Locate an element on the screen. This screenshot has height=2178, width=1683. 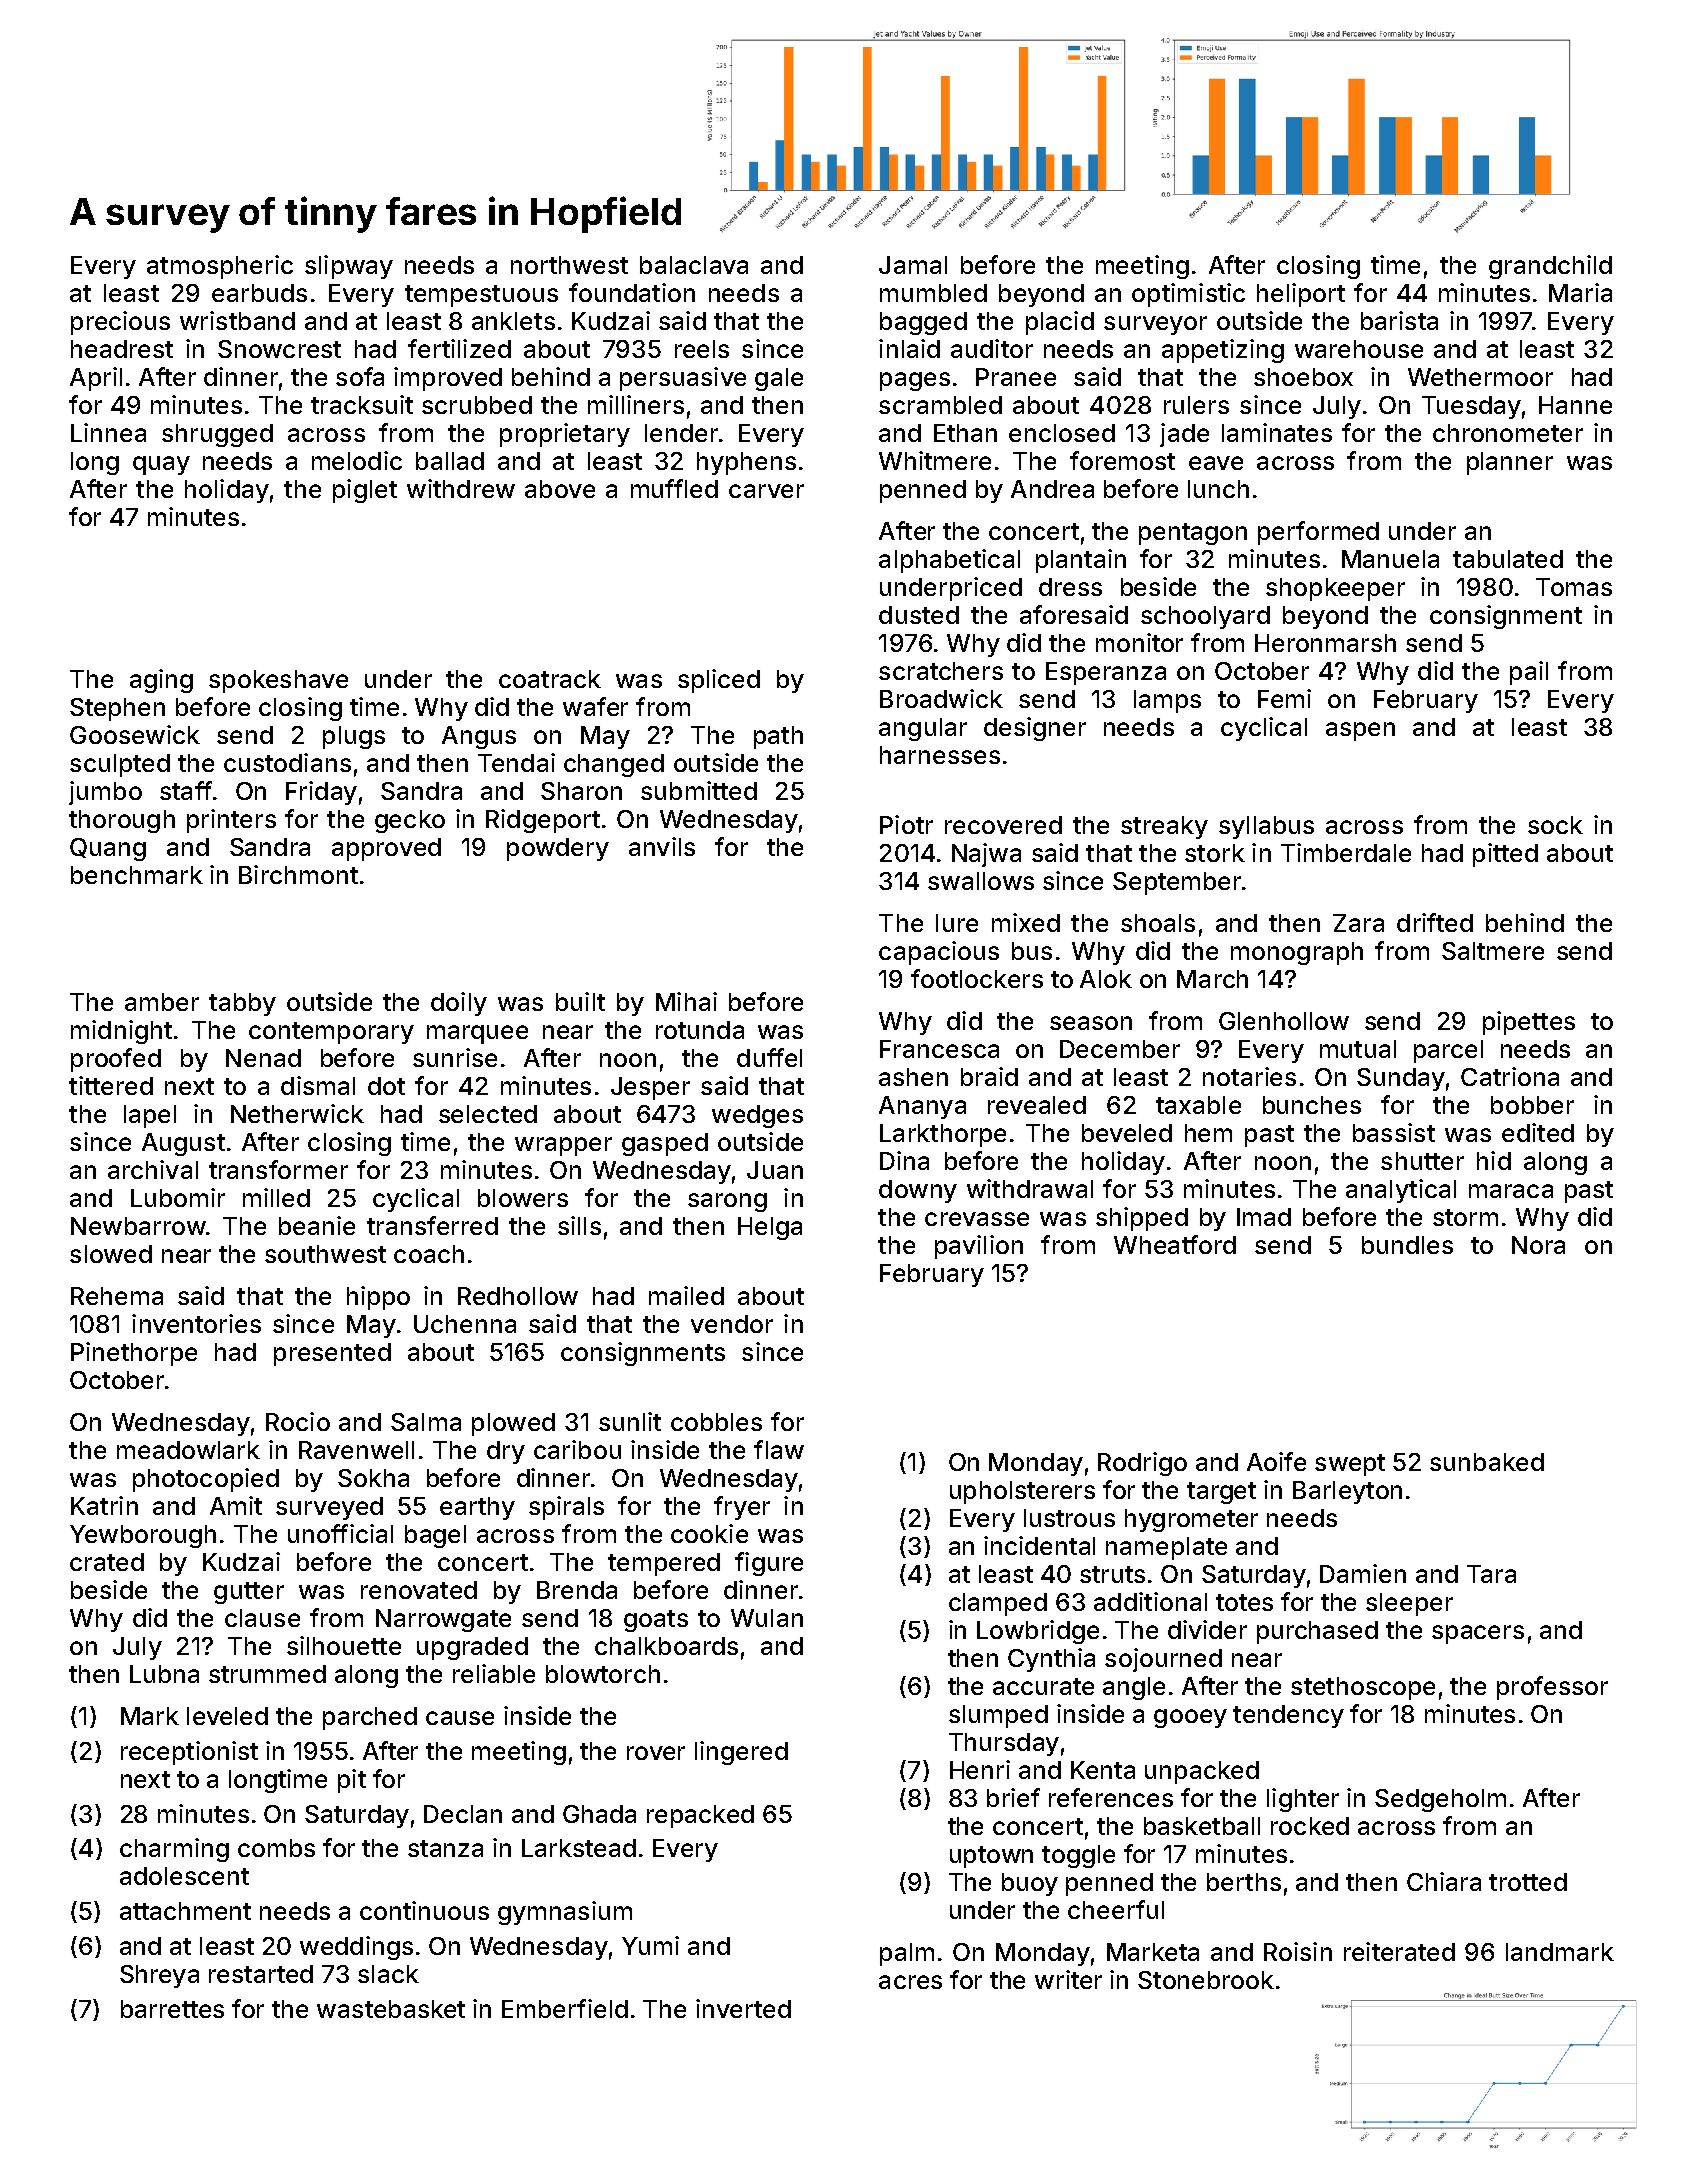
scrubbed is located at coordinates (477, 405).
